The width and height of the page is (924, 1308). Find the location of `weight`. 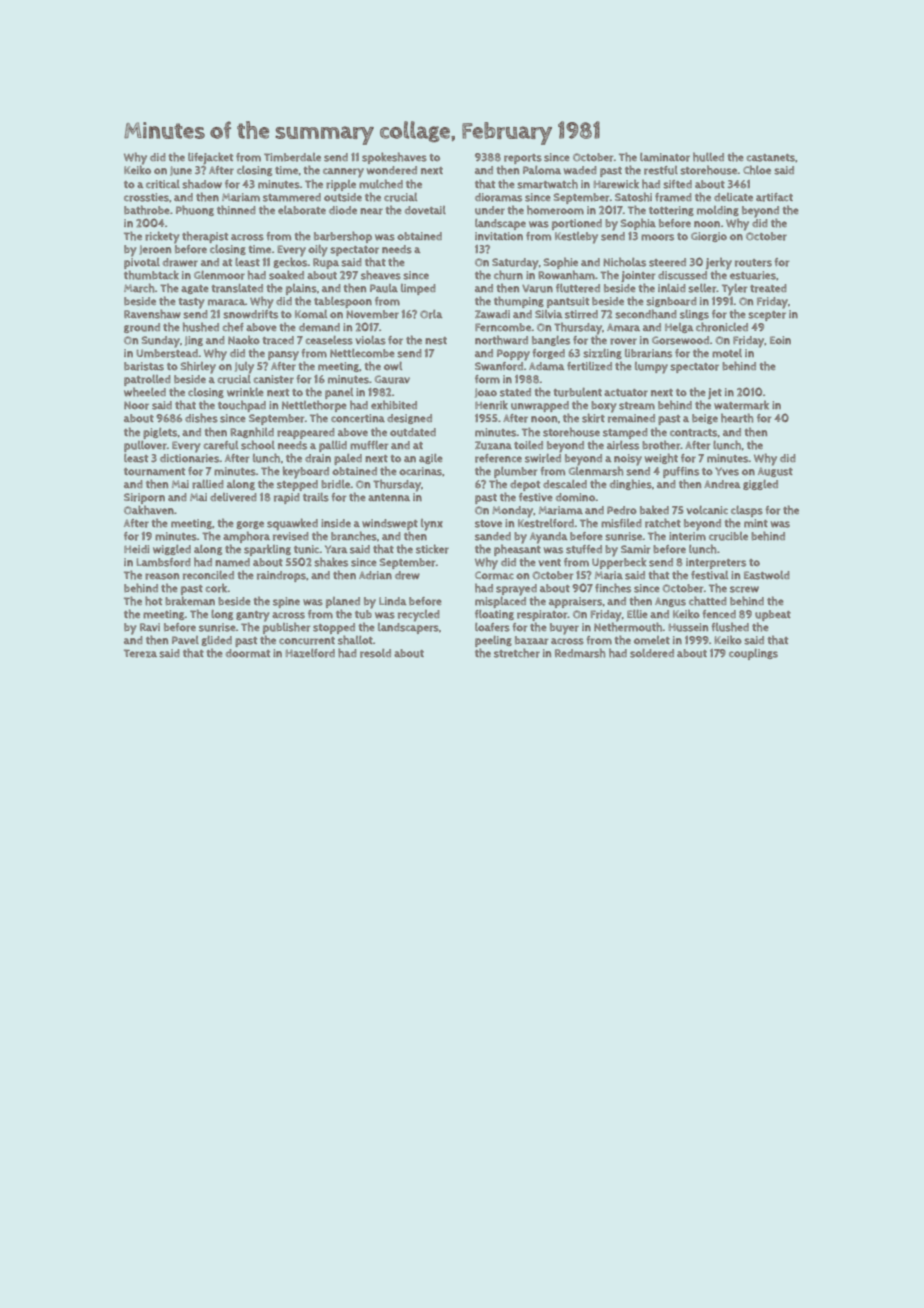

weight is located at coordinates (661, 458).
